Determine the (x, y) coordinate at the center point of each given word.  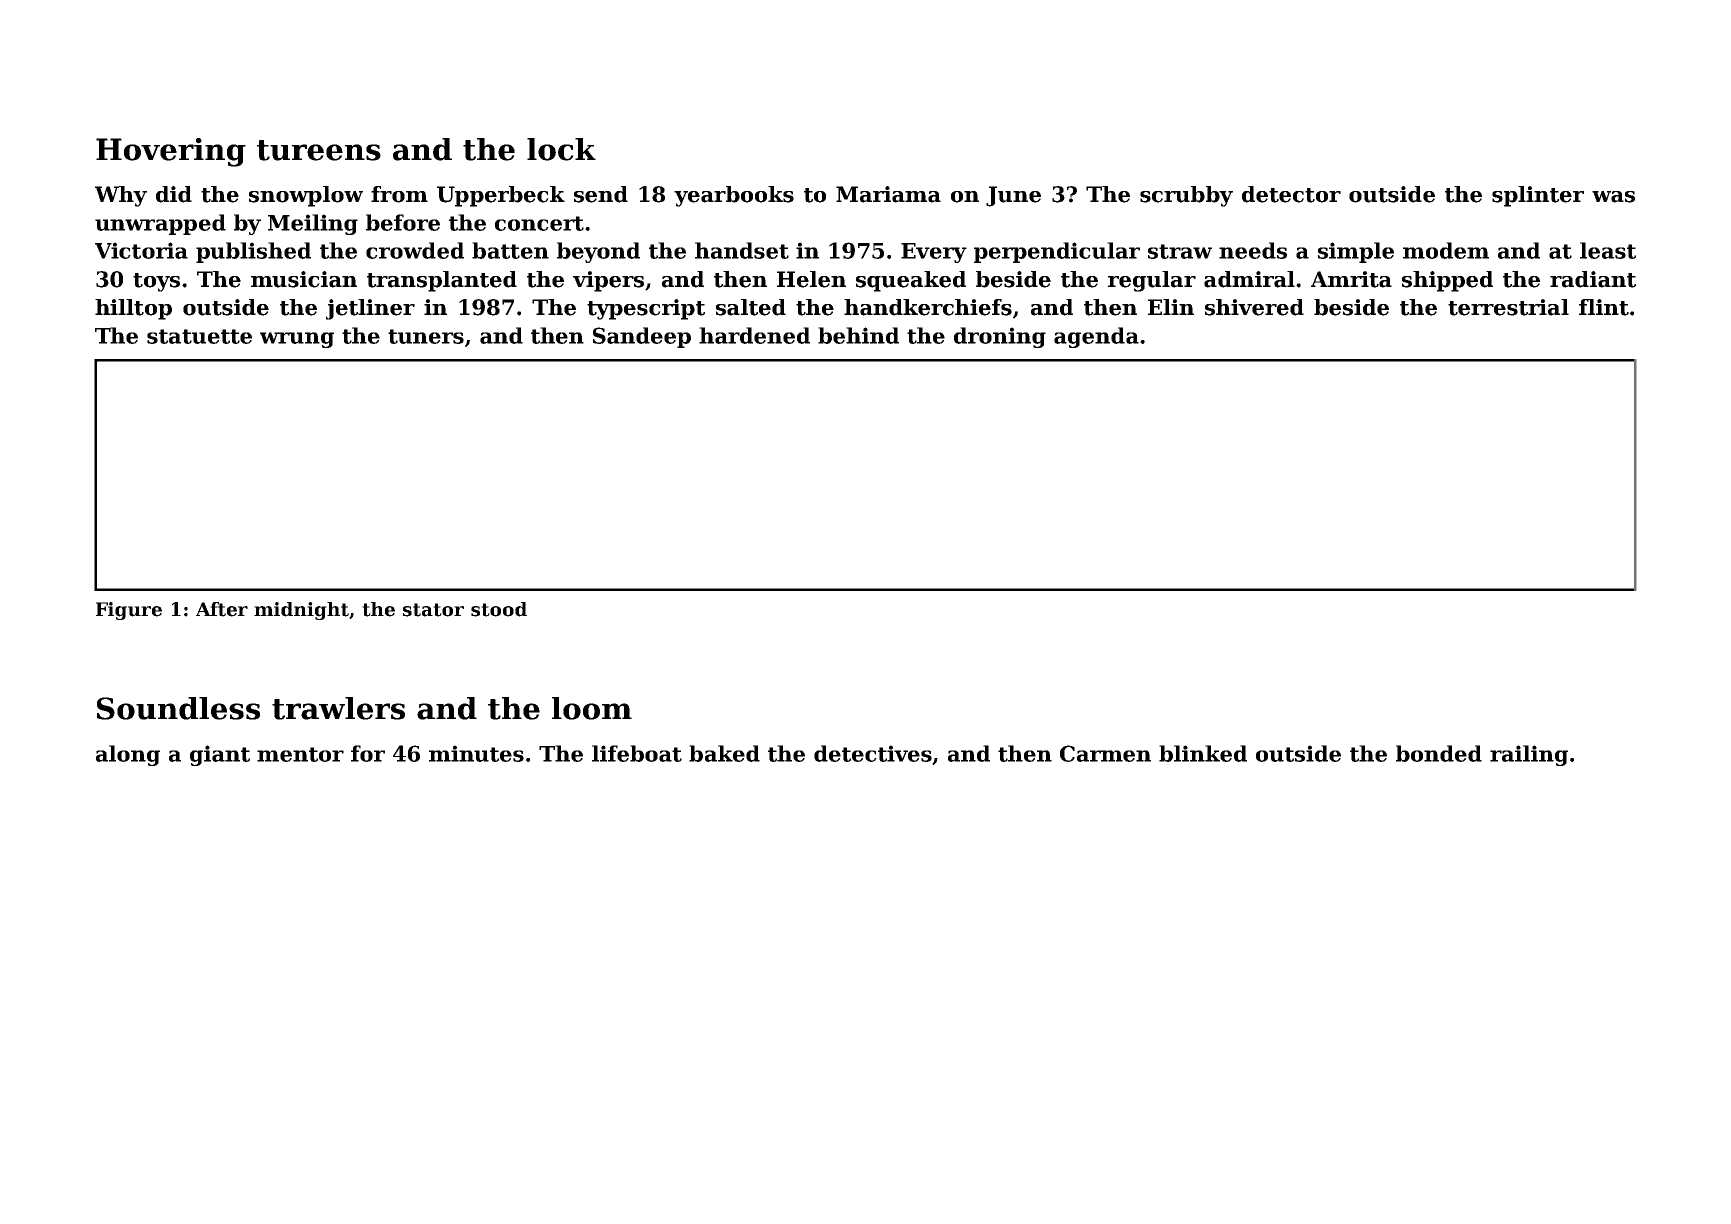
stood (499, 609)
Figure (129, 611)
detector (1291, 194)
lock (561, 149)
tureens (319, 150)
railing (1529, 755)
